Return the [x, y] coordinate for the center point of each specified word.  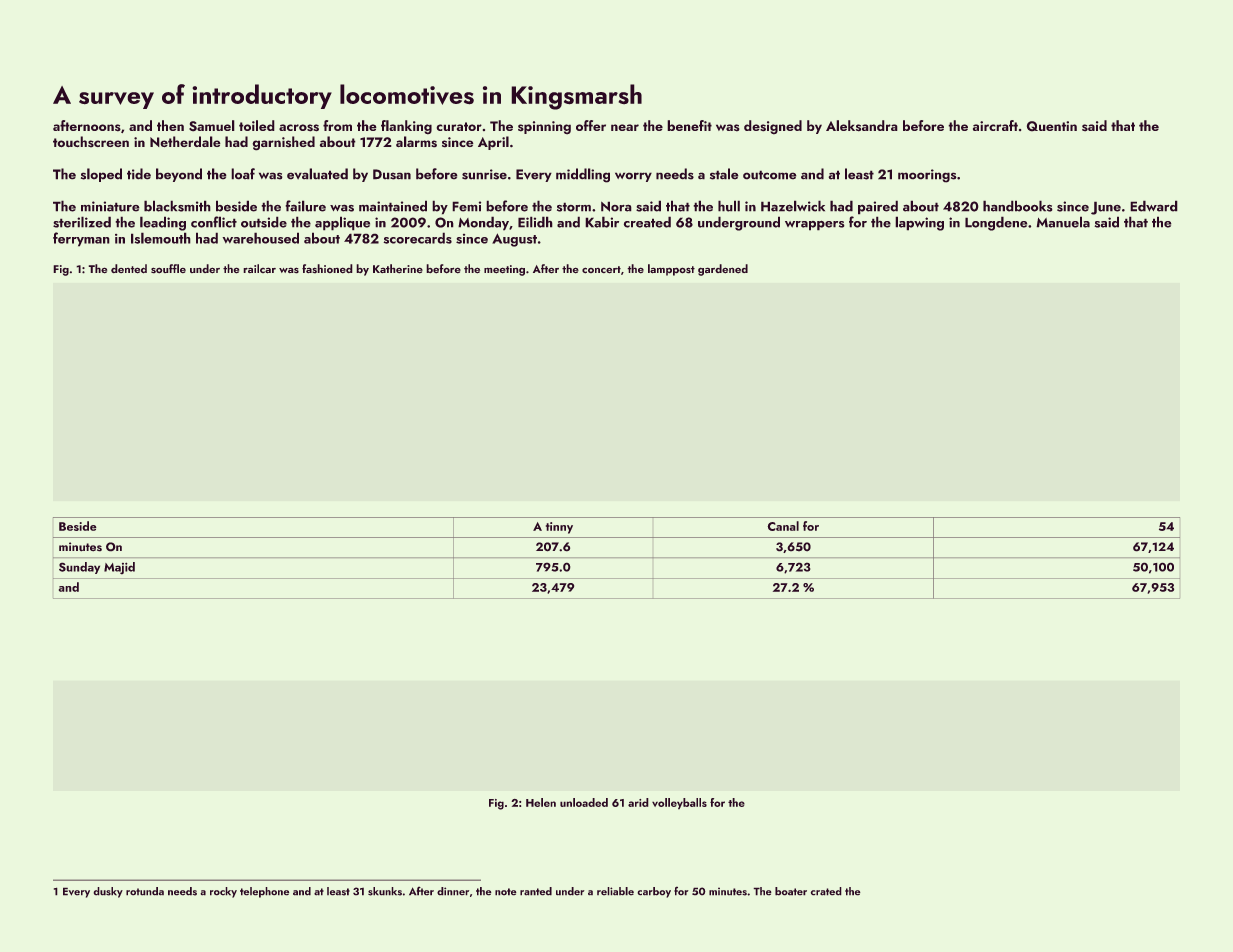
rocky [223, 892]
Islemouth [161, 238]
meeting [504, 270]
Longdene [996, 223]
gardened [723, 270]
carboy [654, 892]
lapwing [919, 223]
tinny [559, 528]
